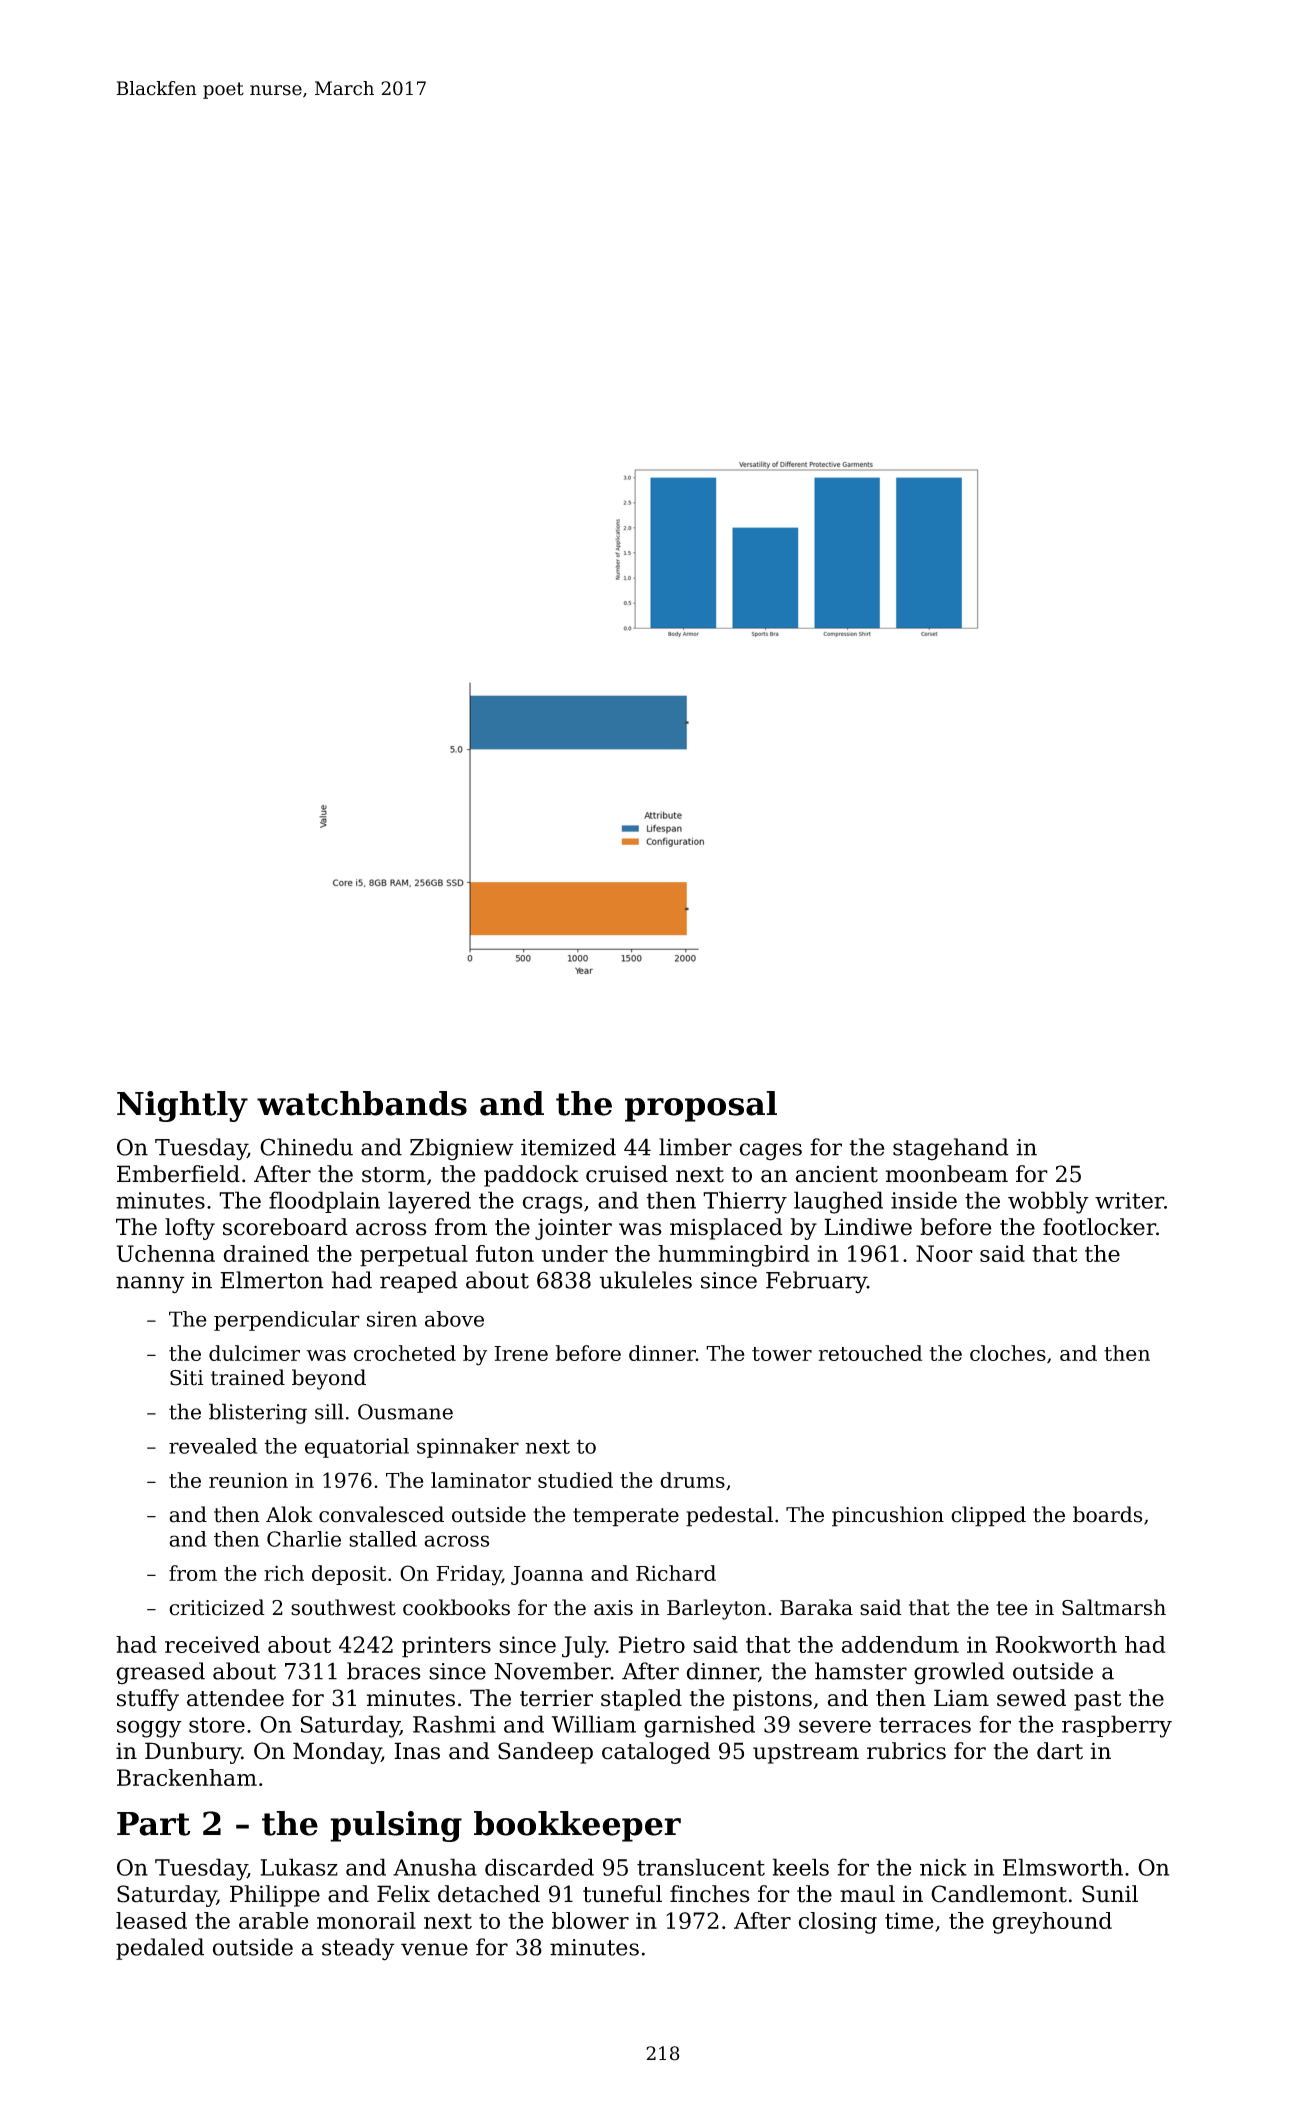  I want to click on watchbands, so click(362, 1103).
